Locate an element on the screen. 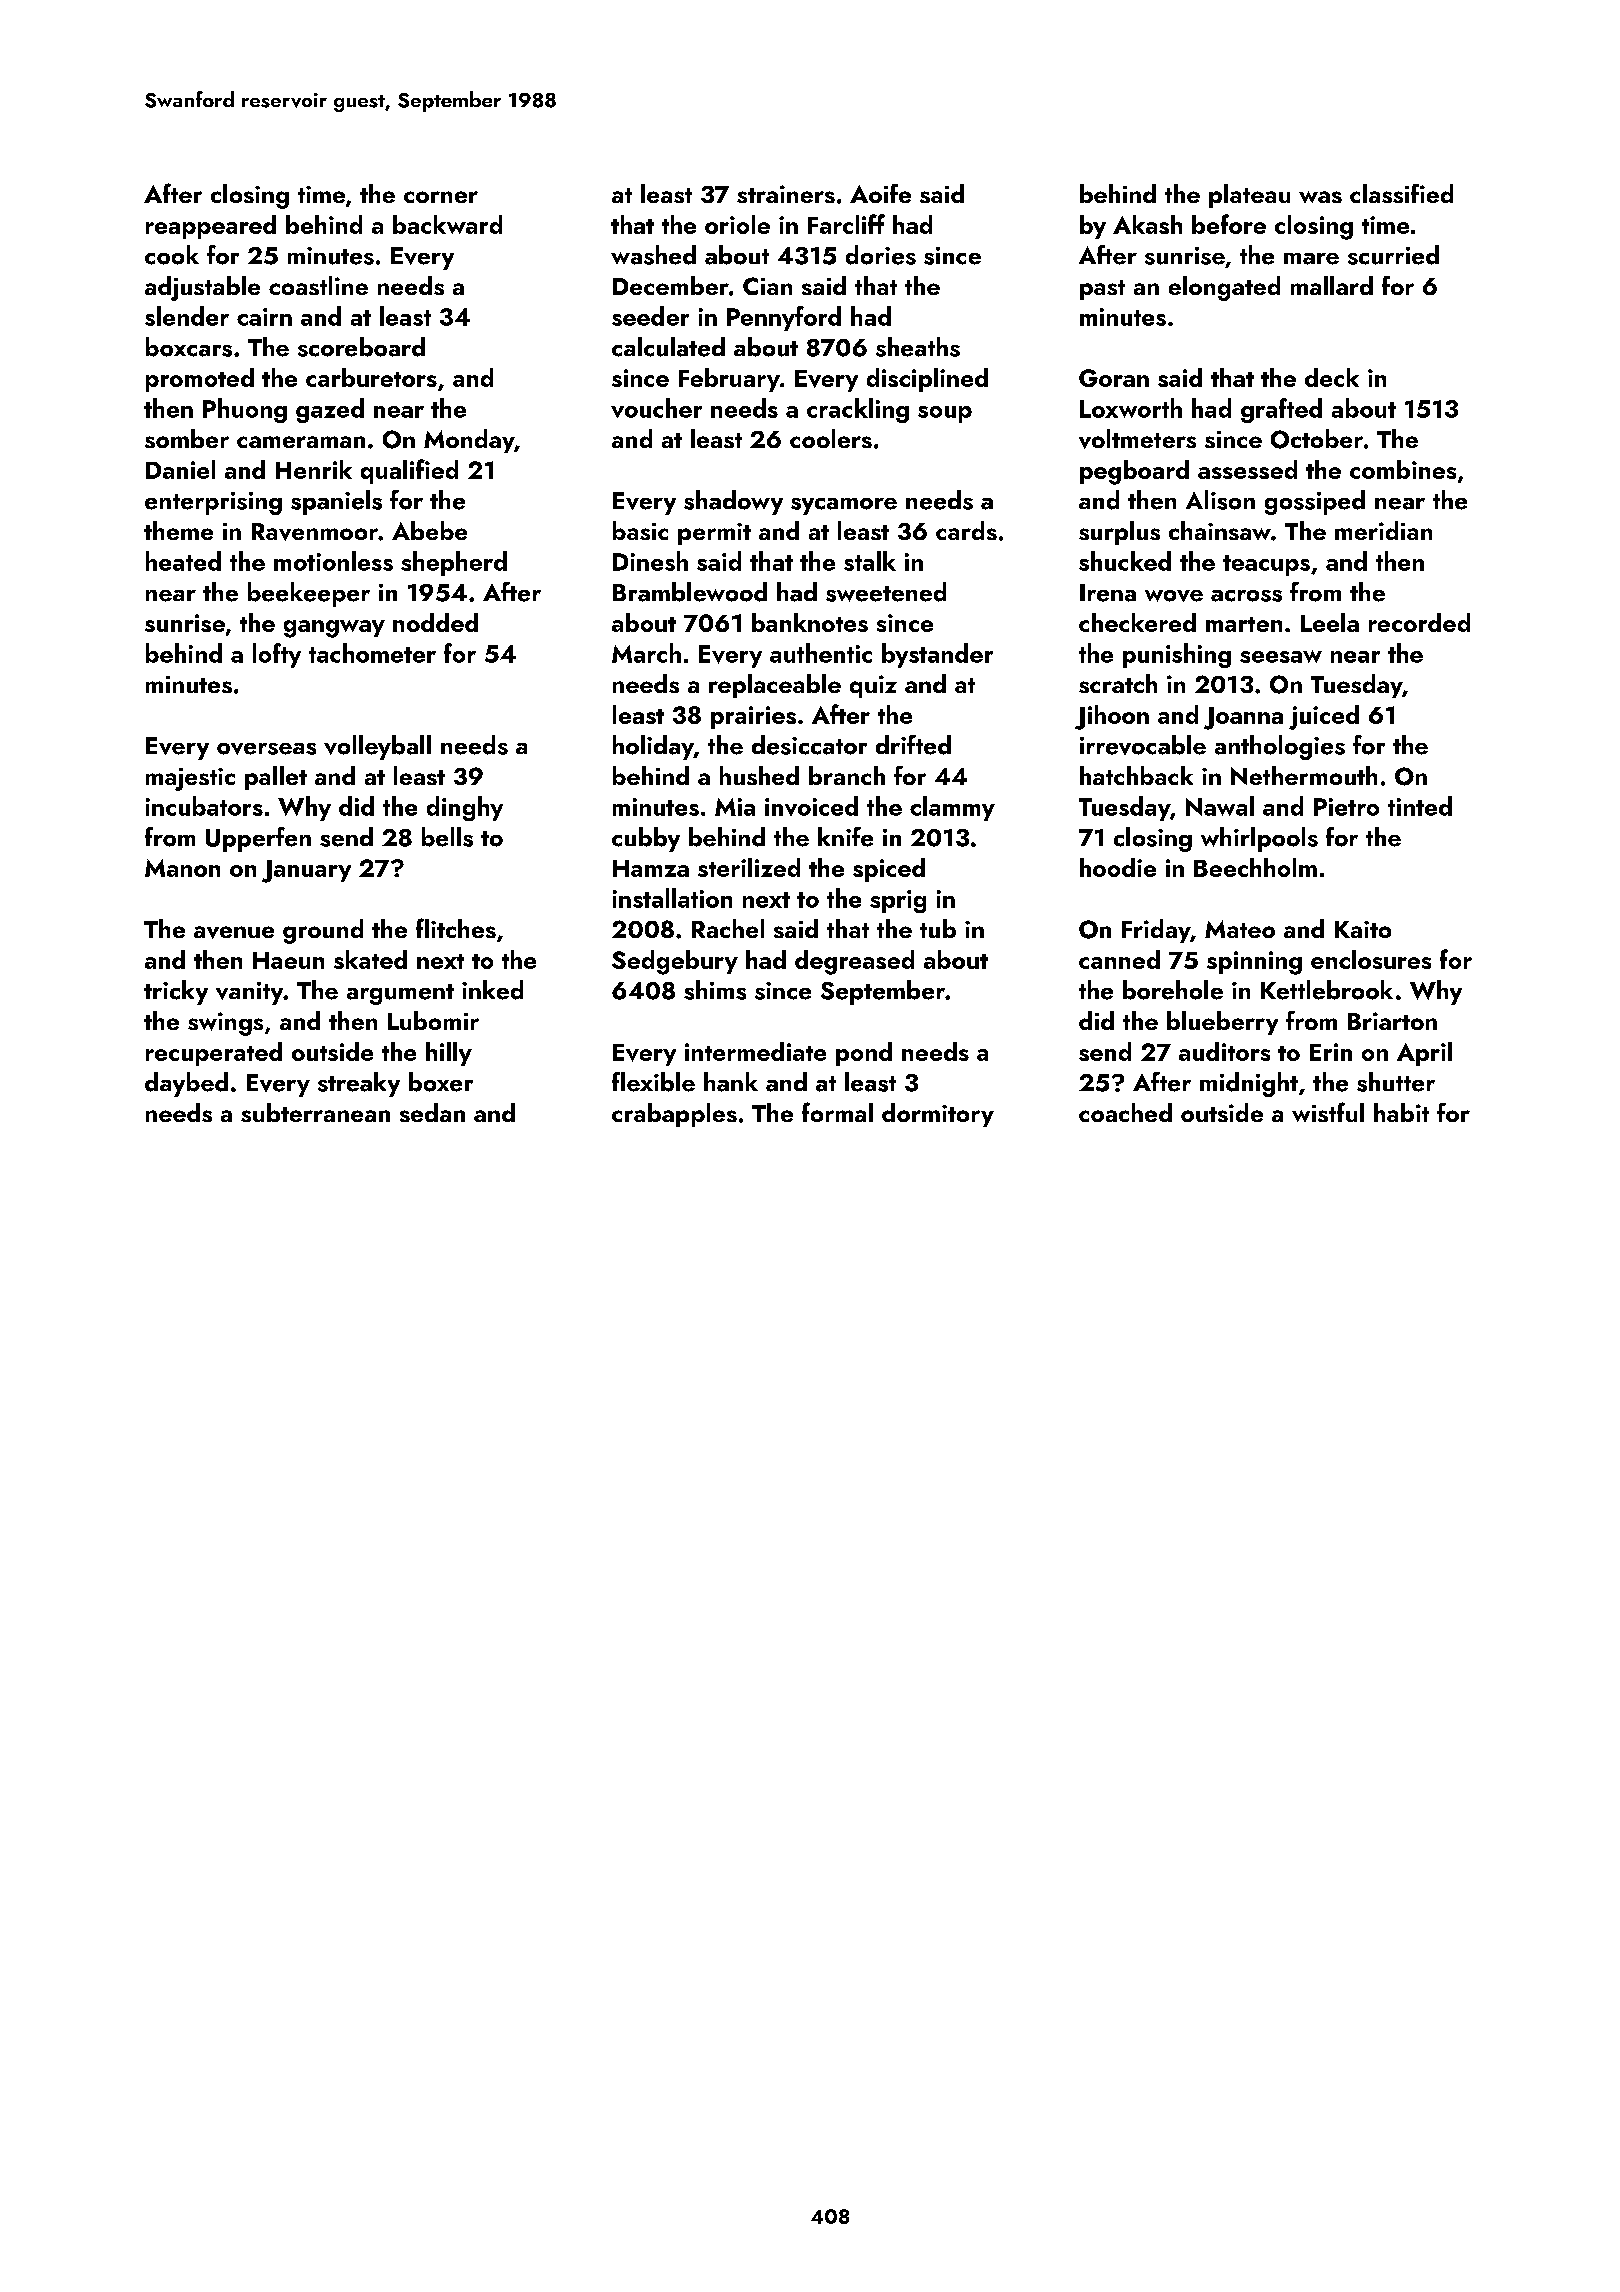 The image size is (1620, 2292). strainers is located at coordinates (786, 194).
